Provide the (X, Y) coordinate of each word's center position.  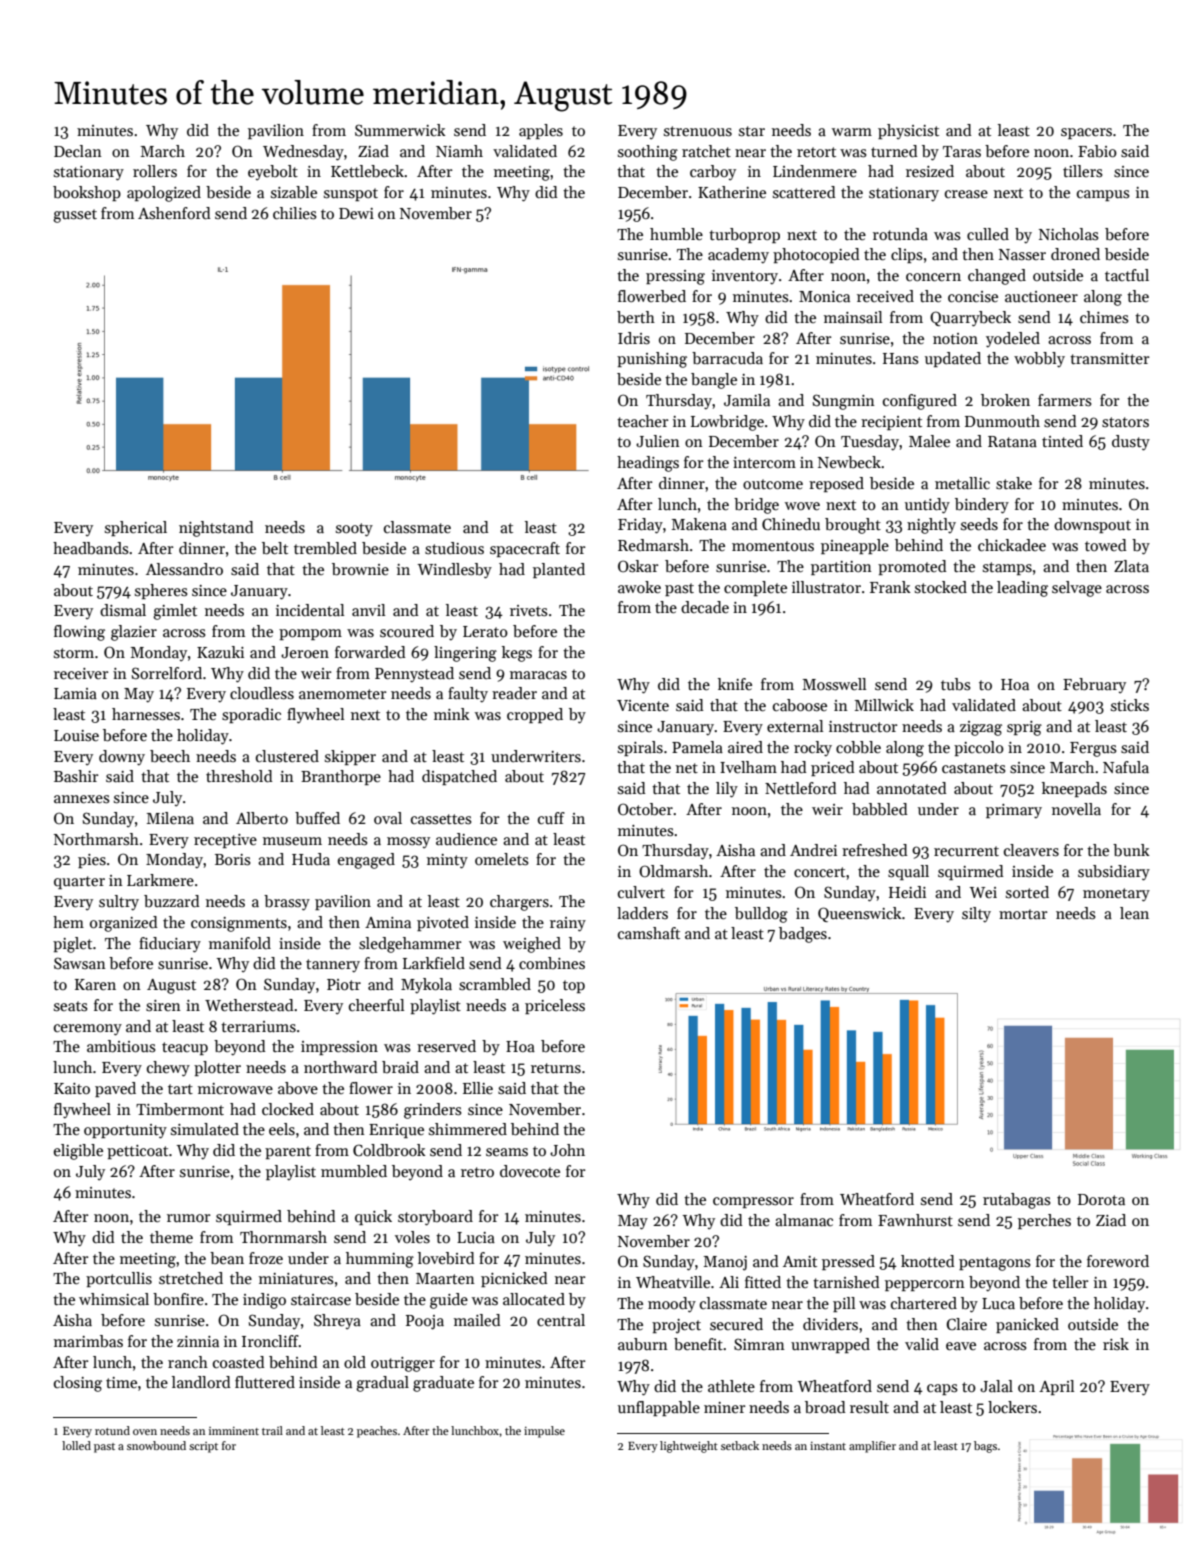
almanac (804, 1220)
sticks (1130, 705)
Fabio (1097, 151)
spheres (161, 591)
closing (78, 1384)
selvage (1077, 589)
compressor (753, 1202)
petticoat (137, 1152)
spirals (640, 748)
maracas (538, 675)
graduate (443, 1384)
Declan (78, 151)
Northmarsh (96, 839)
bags (985, 1447)
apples (541, 131)
